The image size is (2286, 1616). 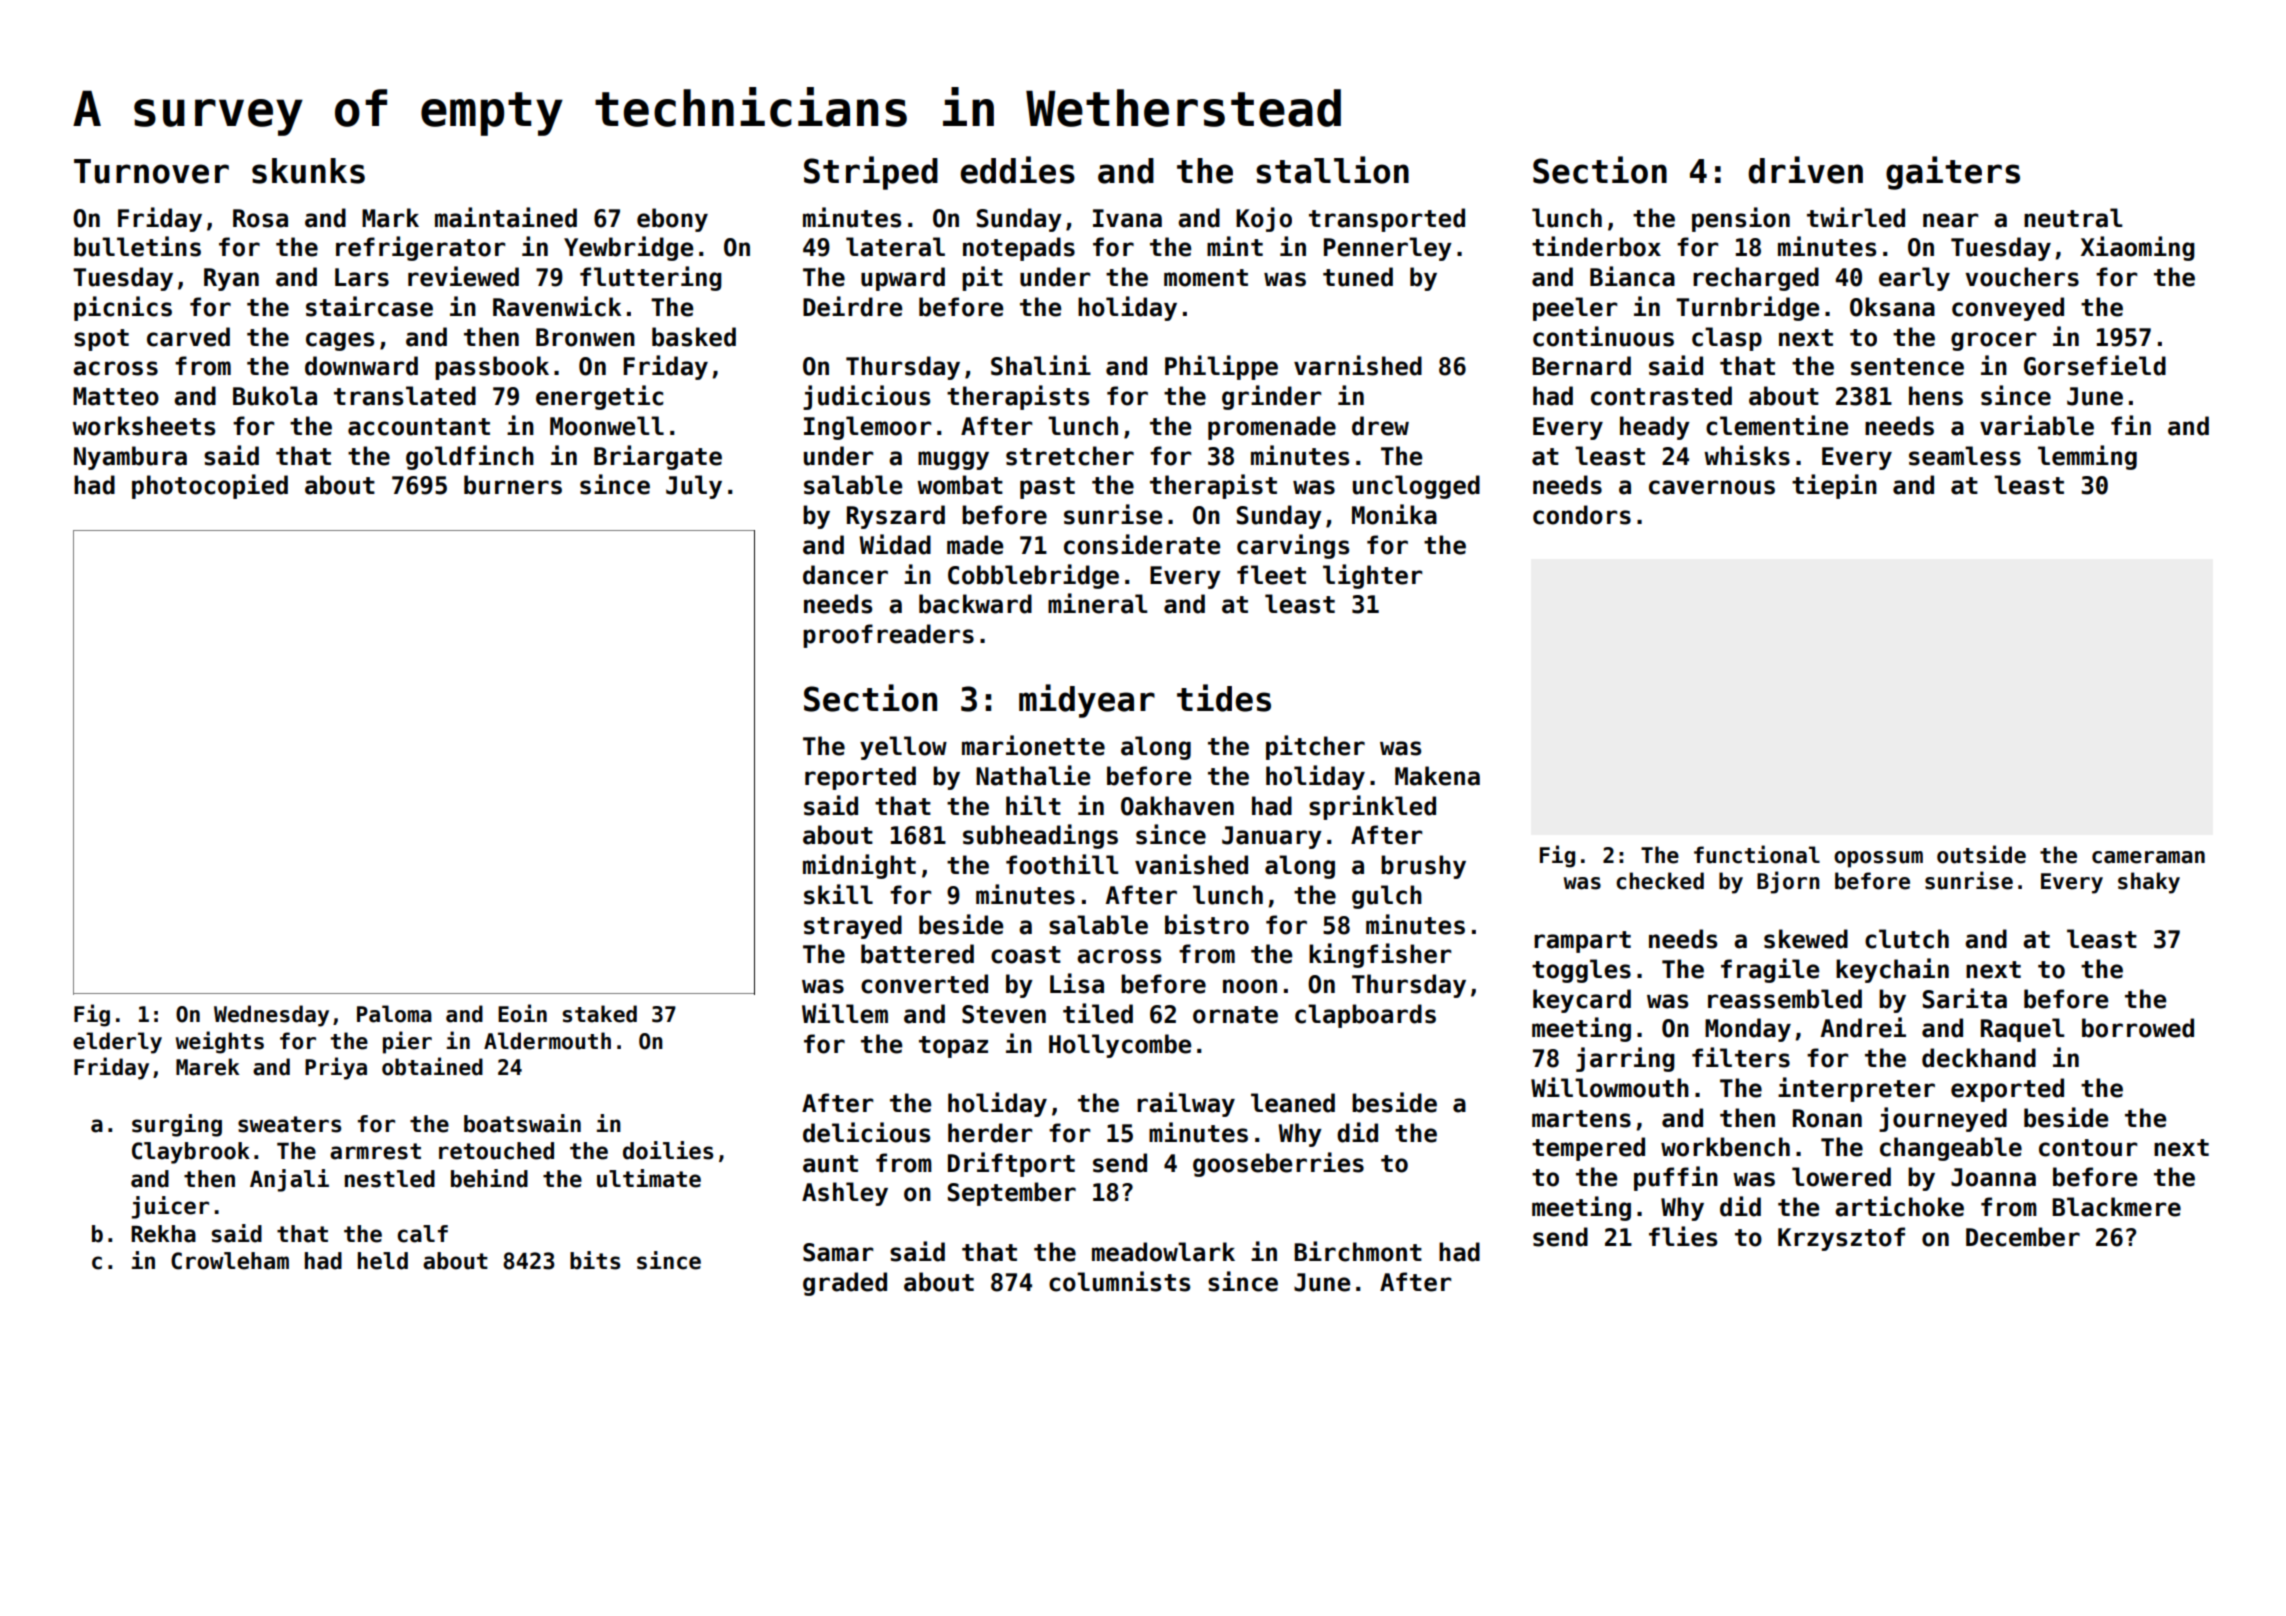 What do you see at coordinates (903, 748) in the screenshot?
I see `yellow` at bounding box center [903, 748].
